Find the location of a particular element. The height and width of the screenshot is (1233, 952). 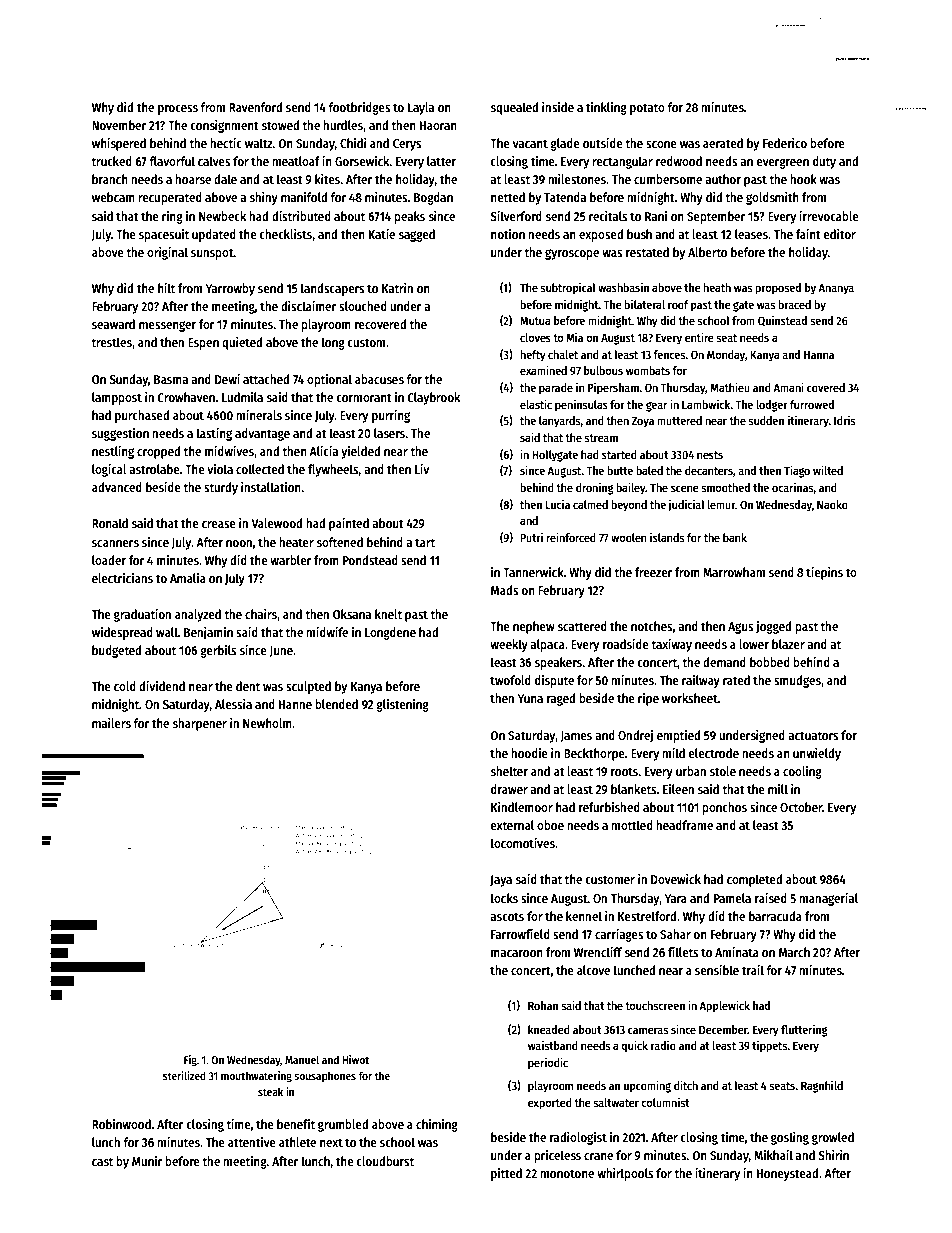

mailers is located at coordinates (111, 723).
